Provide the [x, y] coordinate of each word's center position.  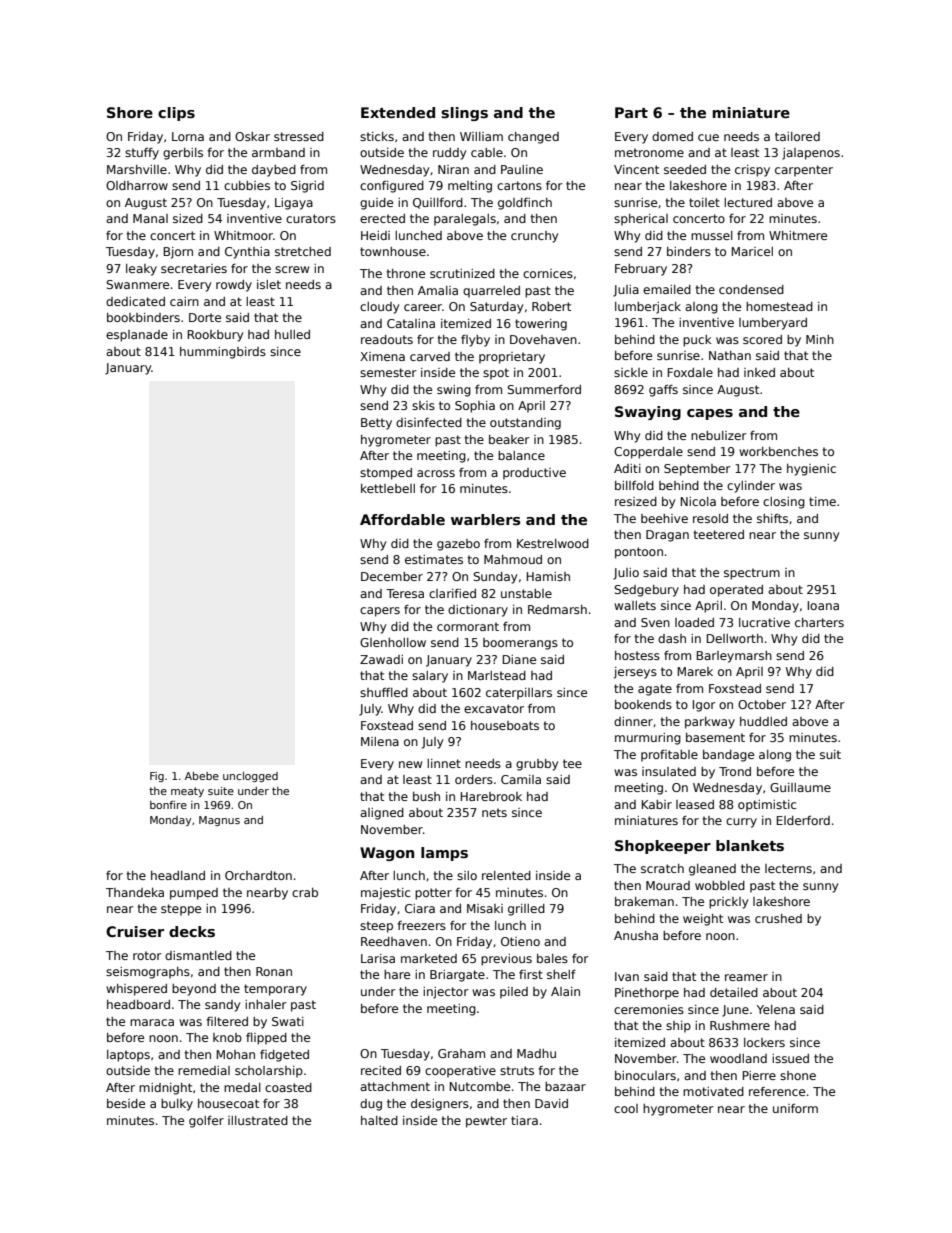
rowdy [234, 286]
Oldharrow [137, 185]
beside [126, 1103]
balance [521, 455]
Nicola [698, 501]
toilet [704, 202]
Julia [626, 291]
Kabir [657, 804]
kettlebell [388, 488]
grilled [526, 910]
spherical [641, 220]
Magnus [219, 821]
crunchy [534, 237]
